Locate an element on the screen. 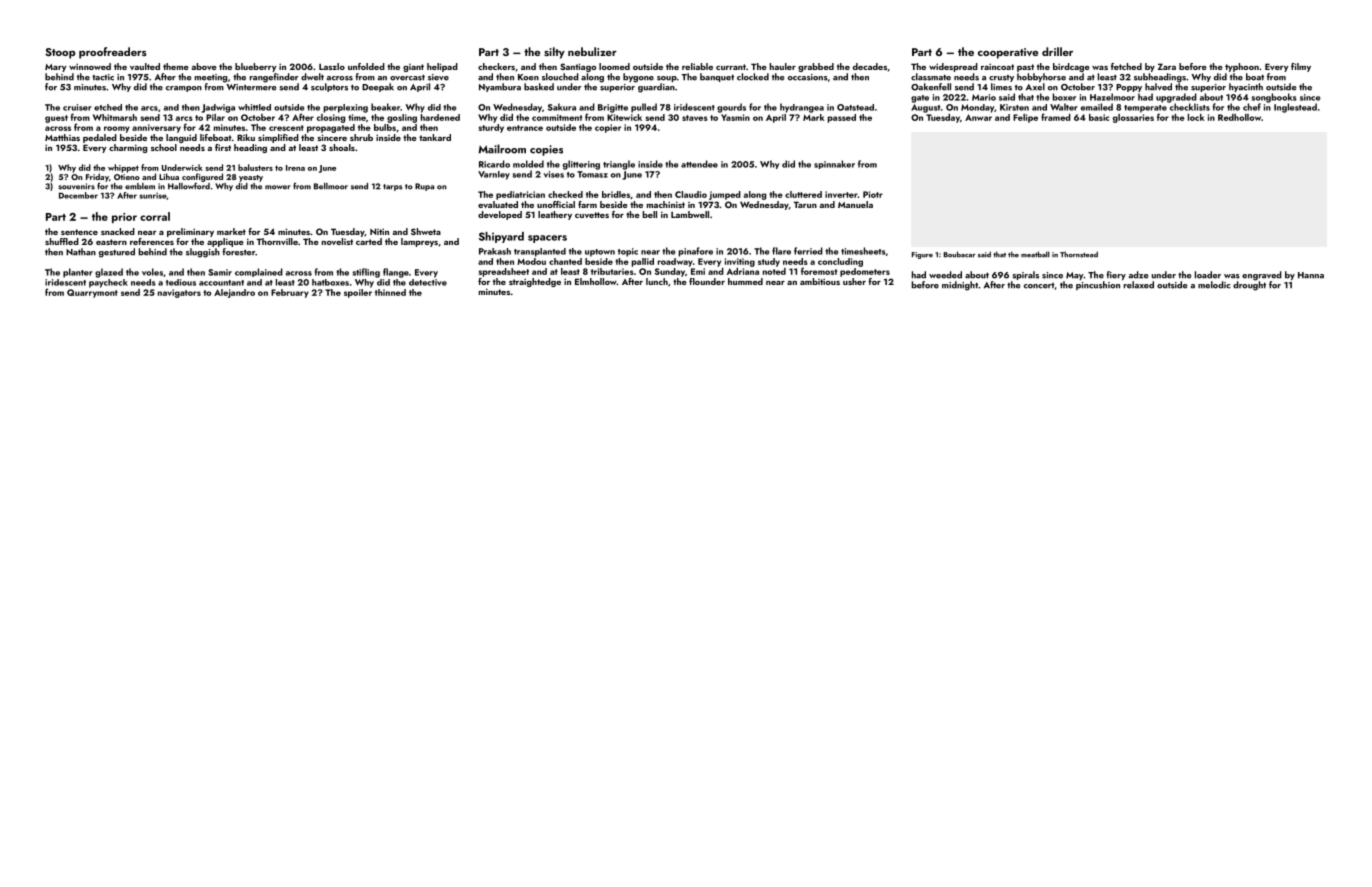 Image resolution: width=1372 pixels, height=887 pixels. sunrise is located at coordinates (153, 196).
